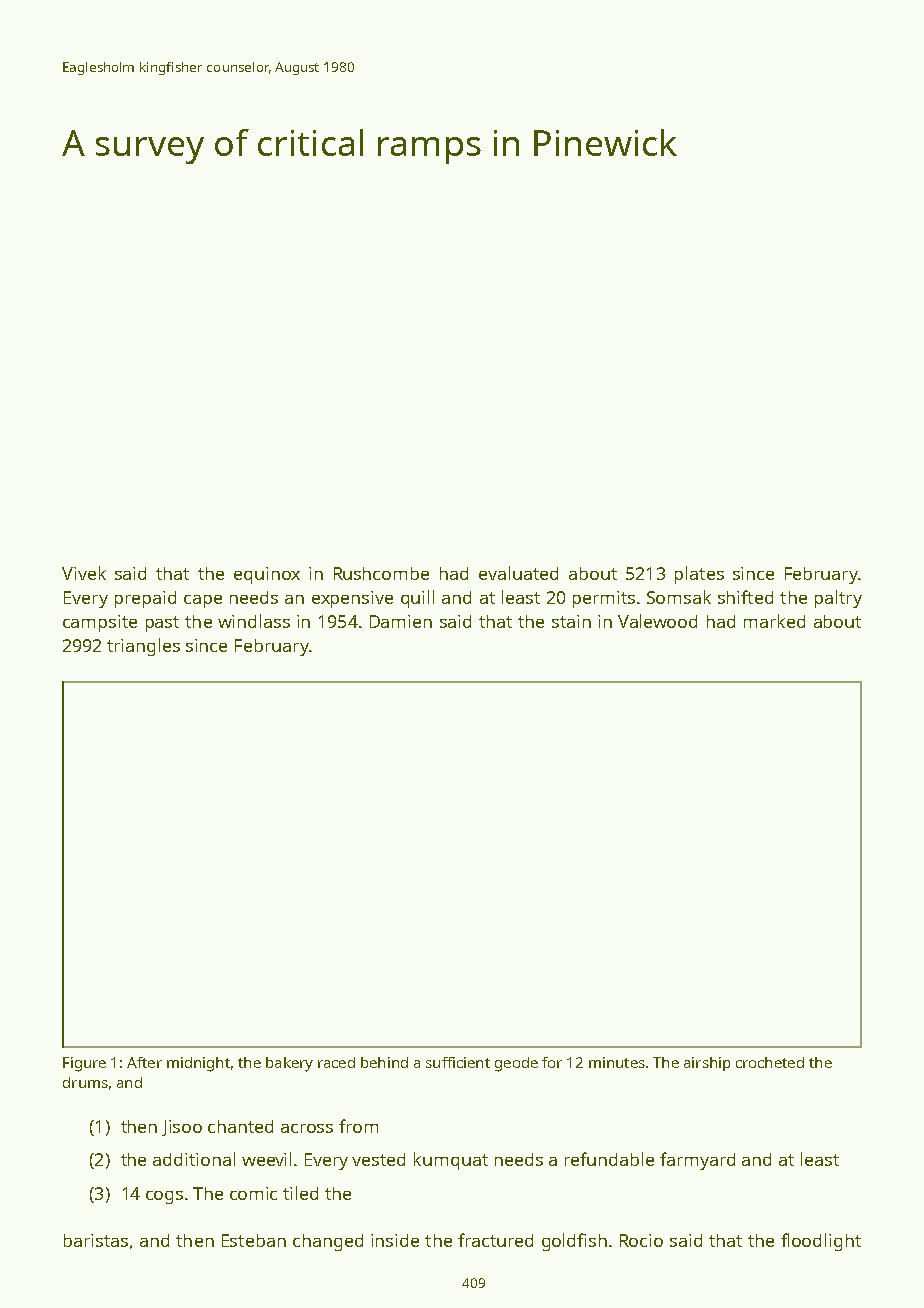 The image size is (924, 1308). What do you see at coordinates (770, 1062) in the screenshot?
I see `crocheted` at bounding box center [770, 1062].
